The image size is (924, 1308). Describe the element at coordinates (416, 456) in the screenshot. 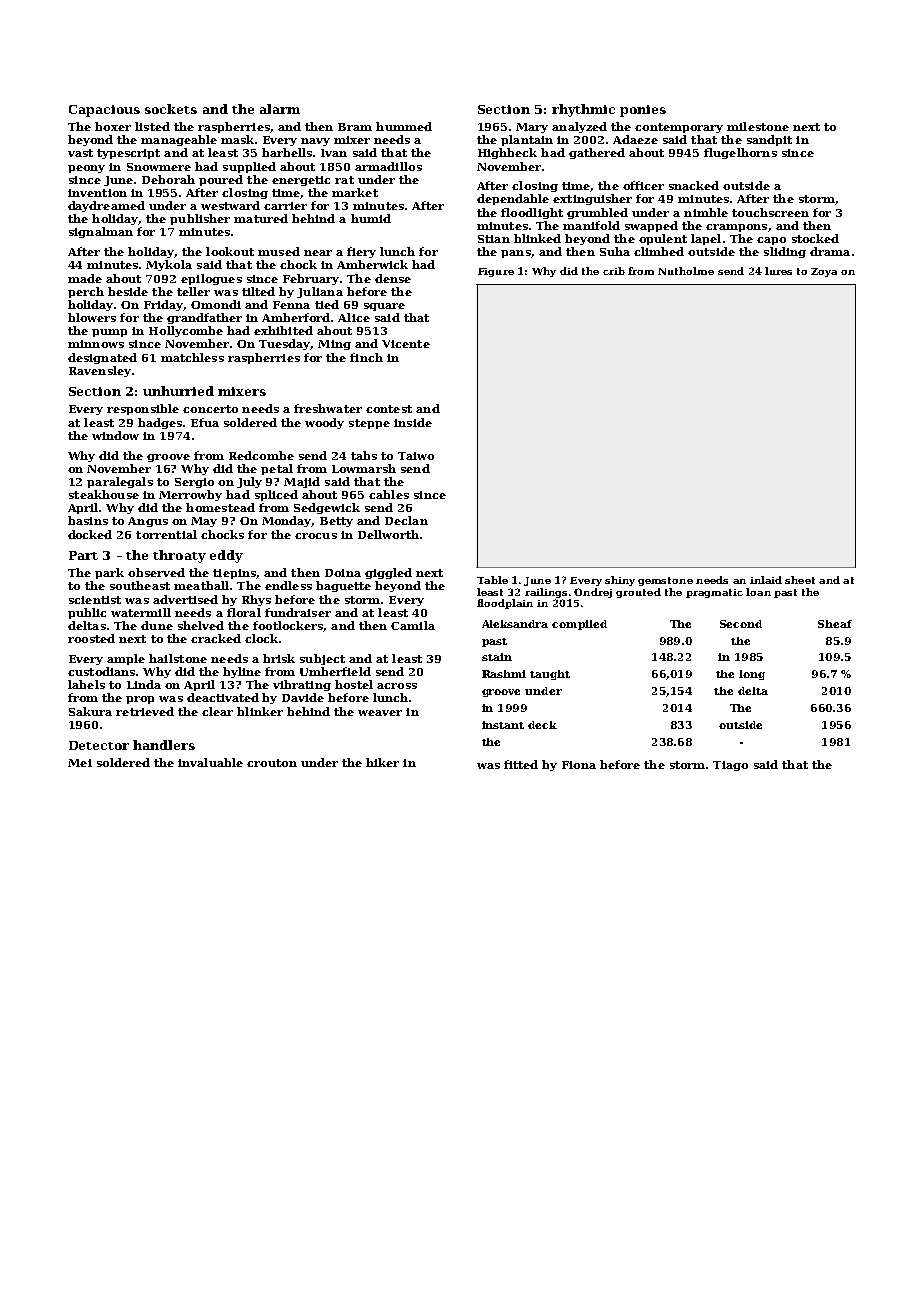

I see `Taiwo` at that location.
